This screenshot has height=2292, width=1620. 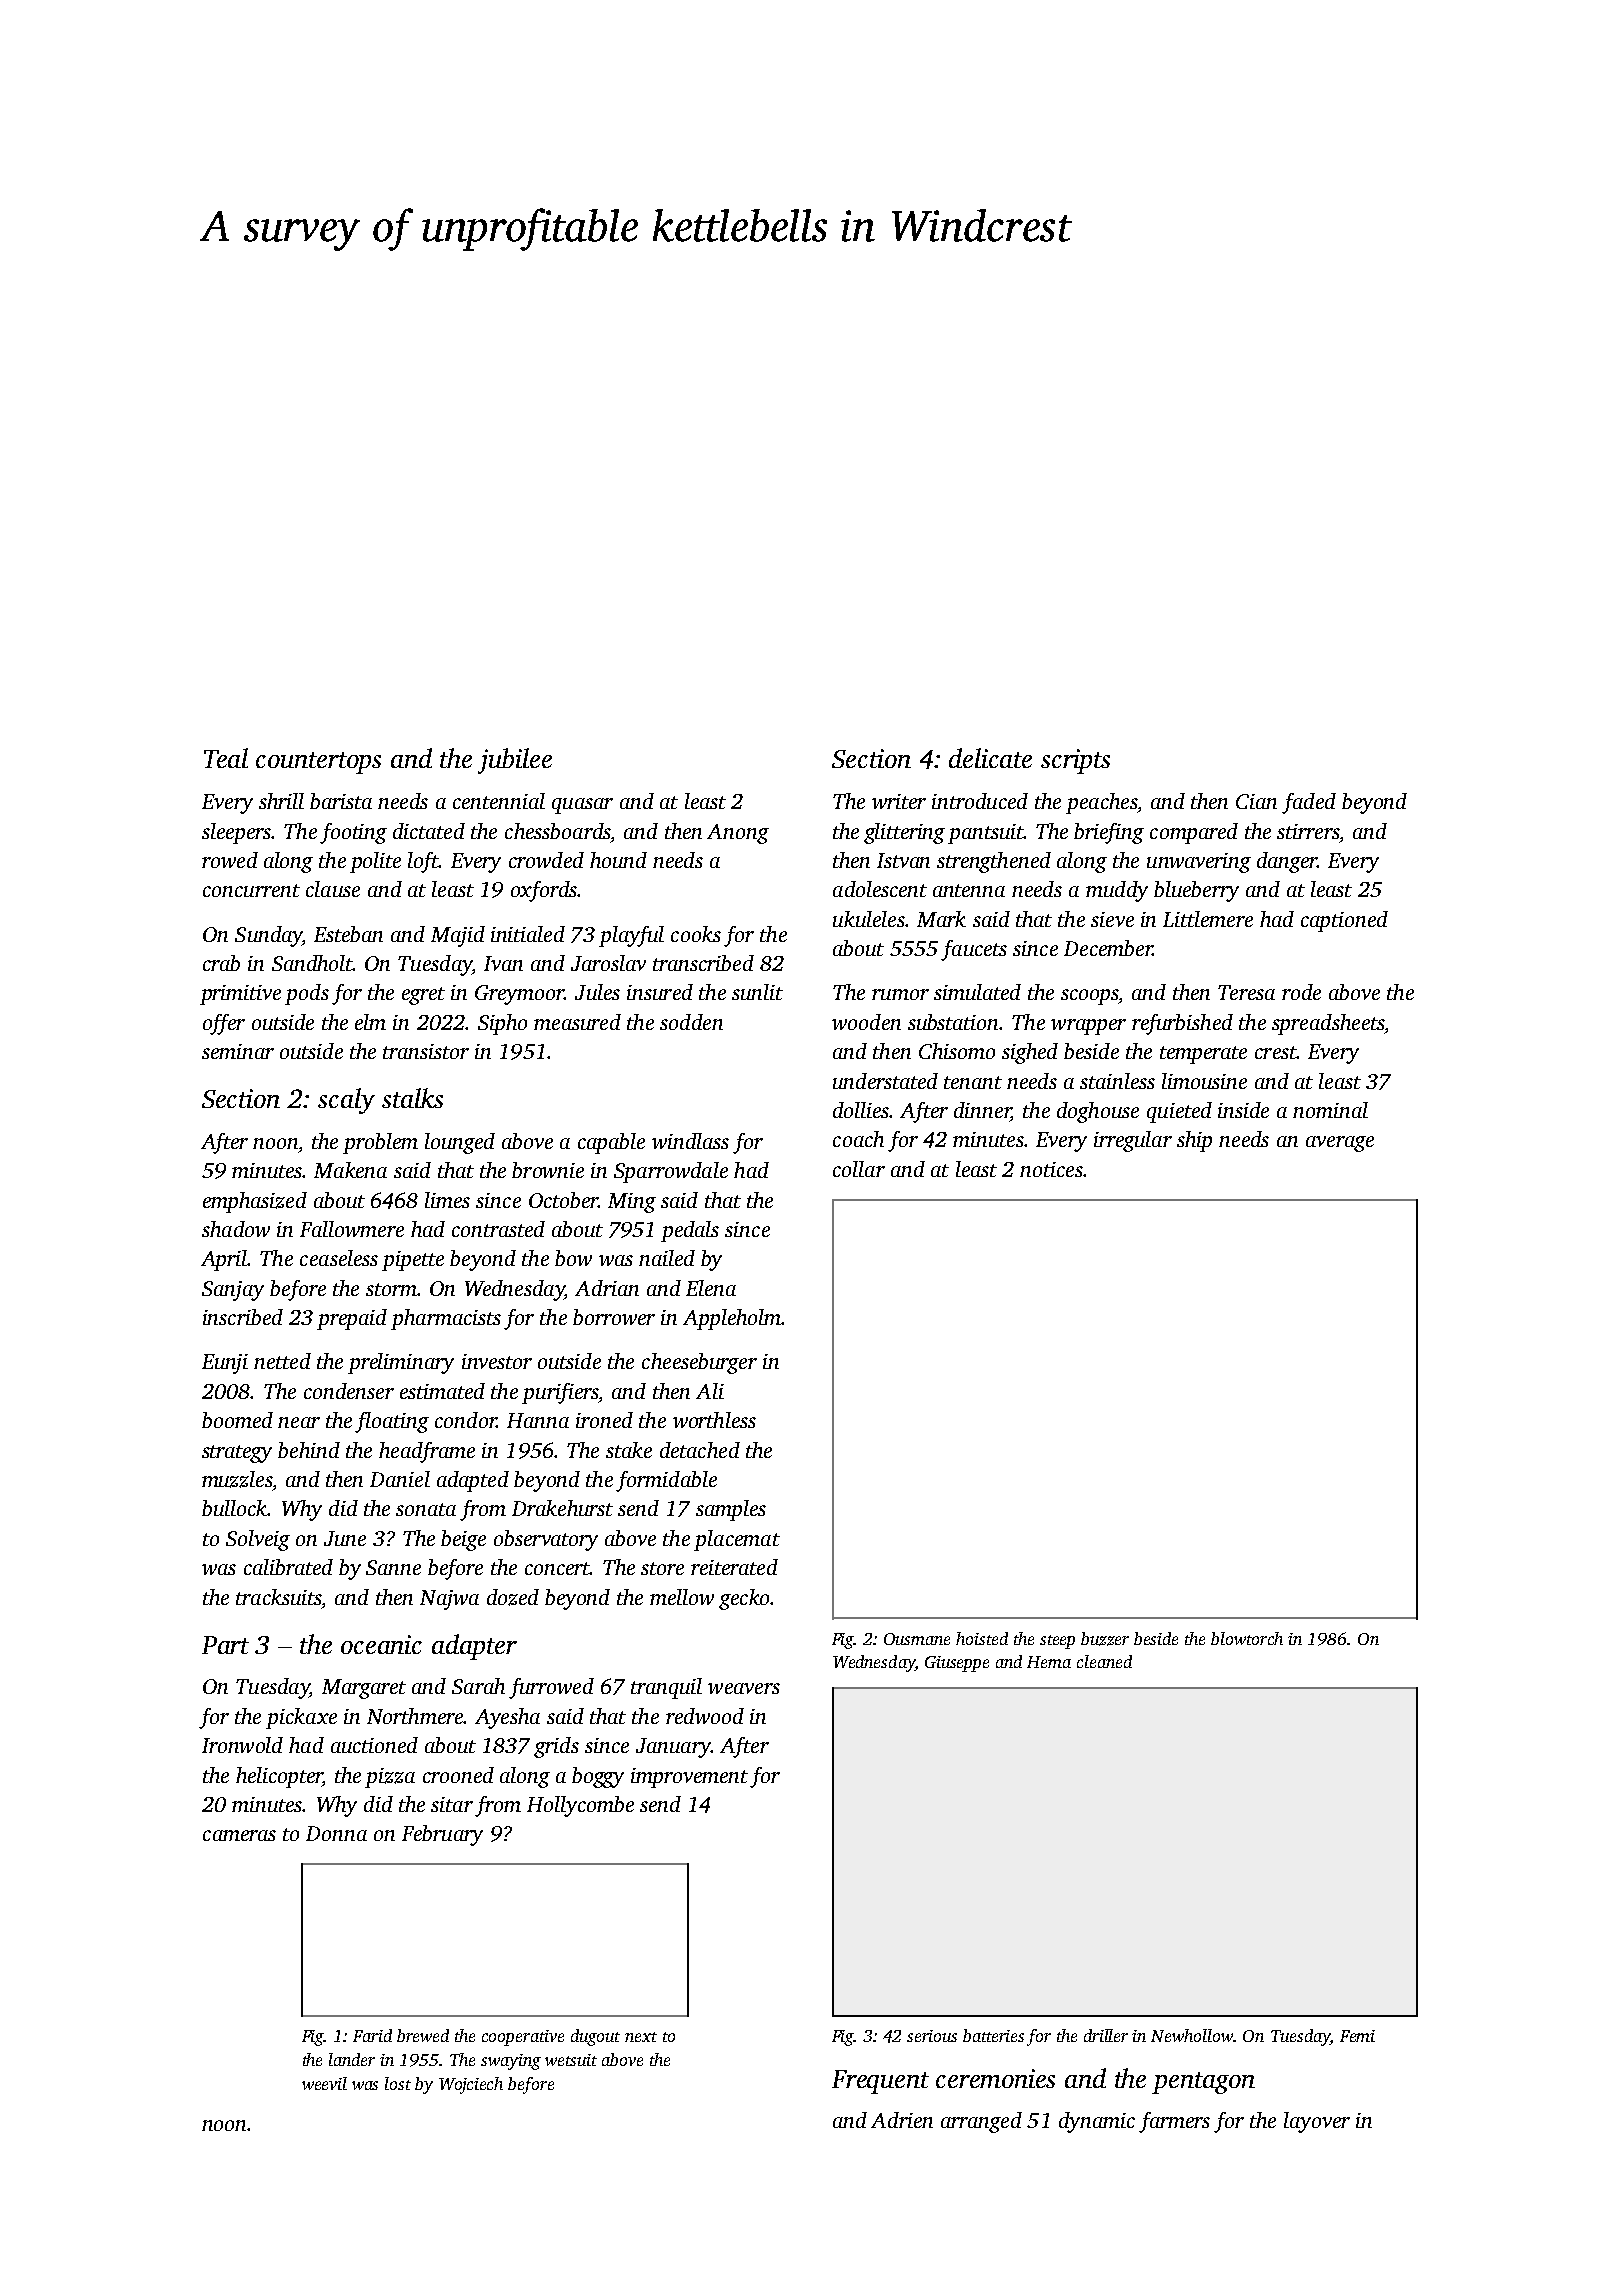 What do you see at coordinates (880, 2082) in the screenshot?
I see `Frequent` at bounding box center [880, 2082].
